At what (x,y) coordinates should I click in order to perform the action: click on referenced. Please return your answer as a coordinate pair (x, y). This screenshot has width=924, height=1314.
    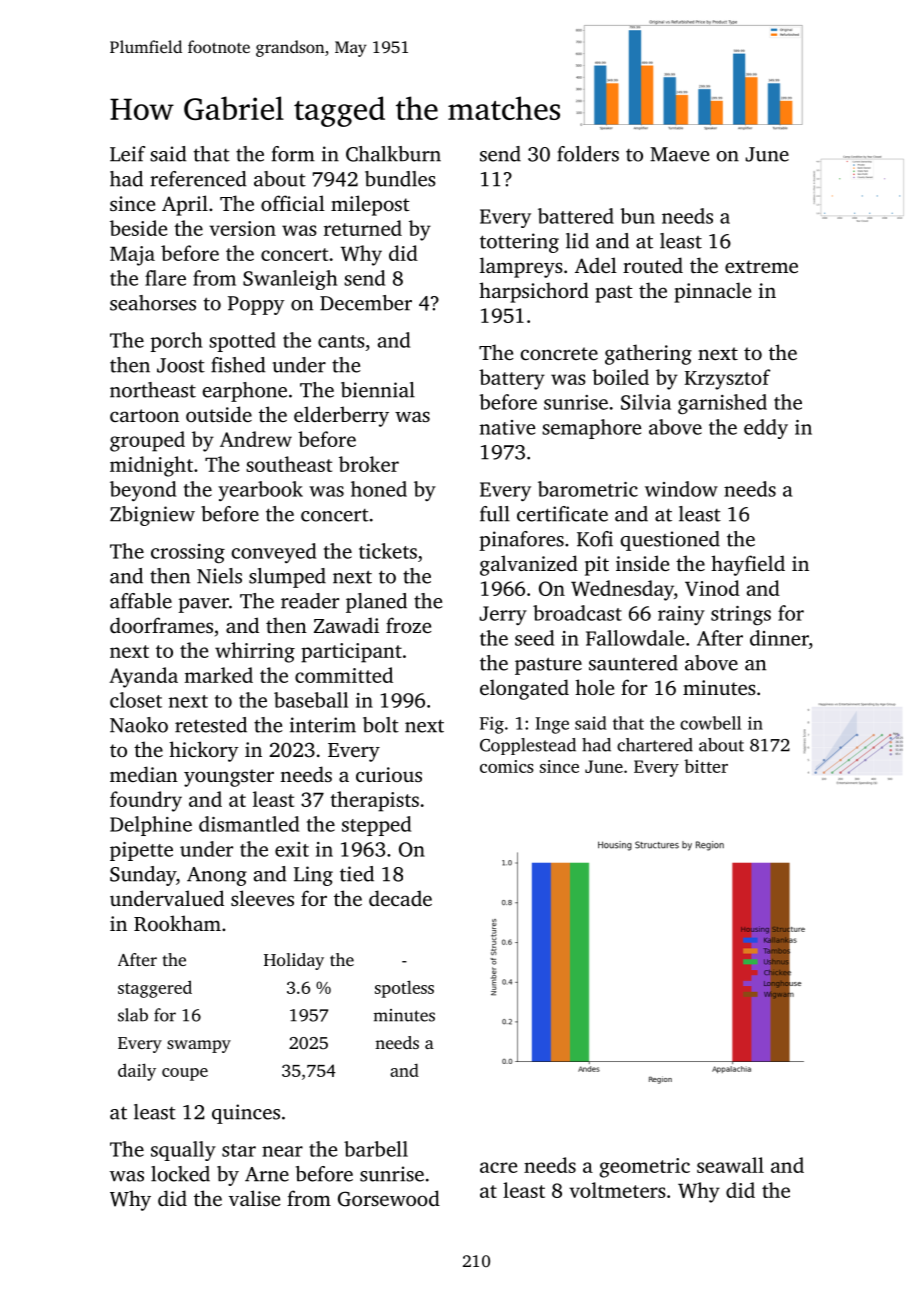
    Looking at the image, I should click on (198, 179).
